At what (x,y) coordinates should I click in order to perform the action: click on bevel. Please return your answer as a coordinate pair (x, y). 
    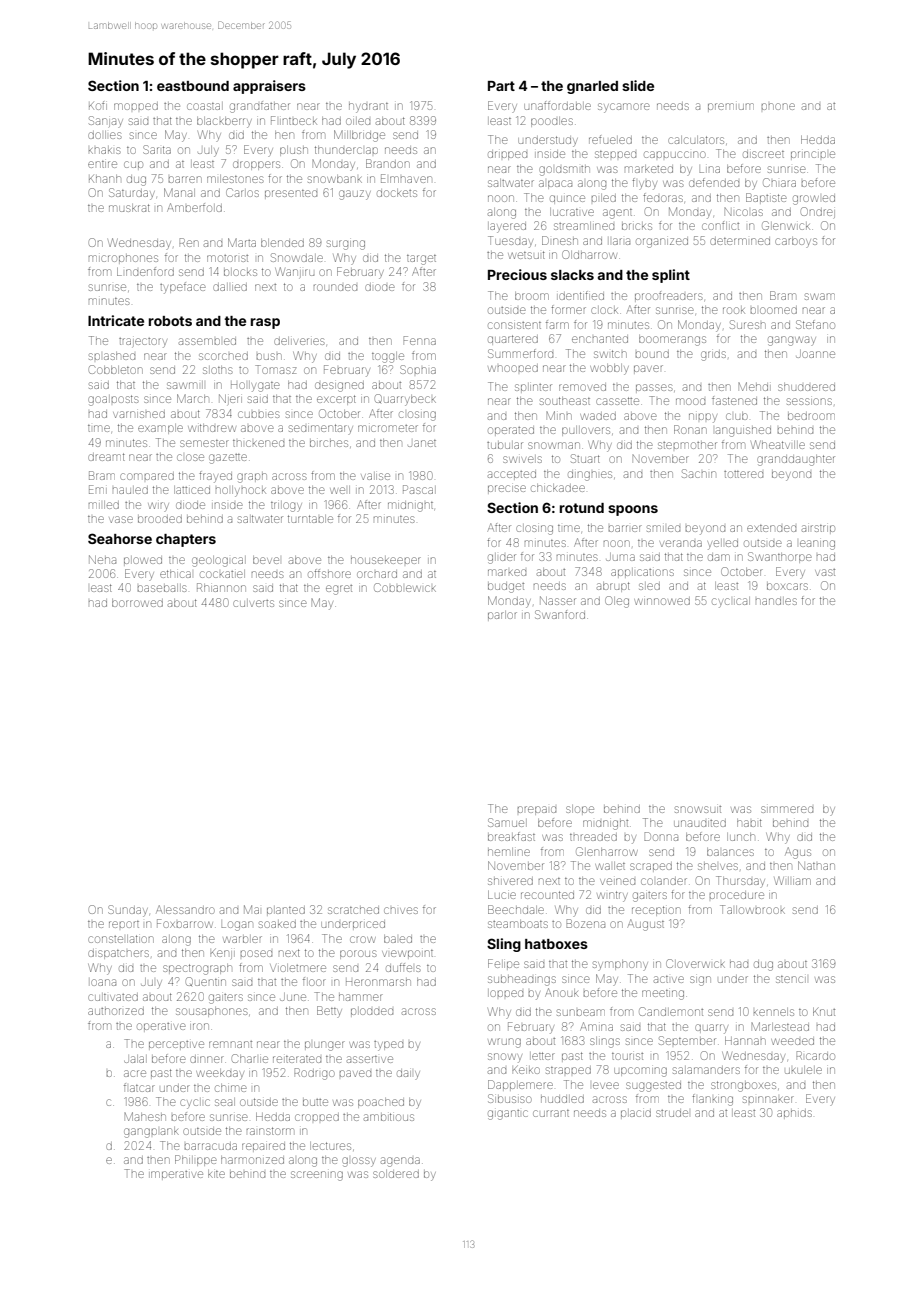
    Looking at the image, I should click on (266, 560).
